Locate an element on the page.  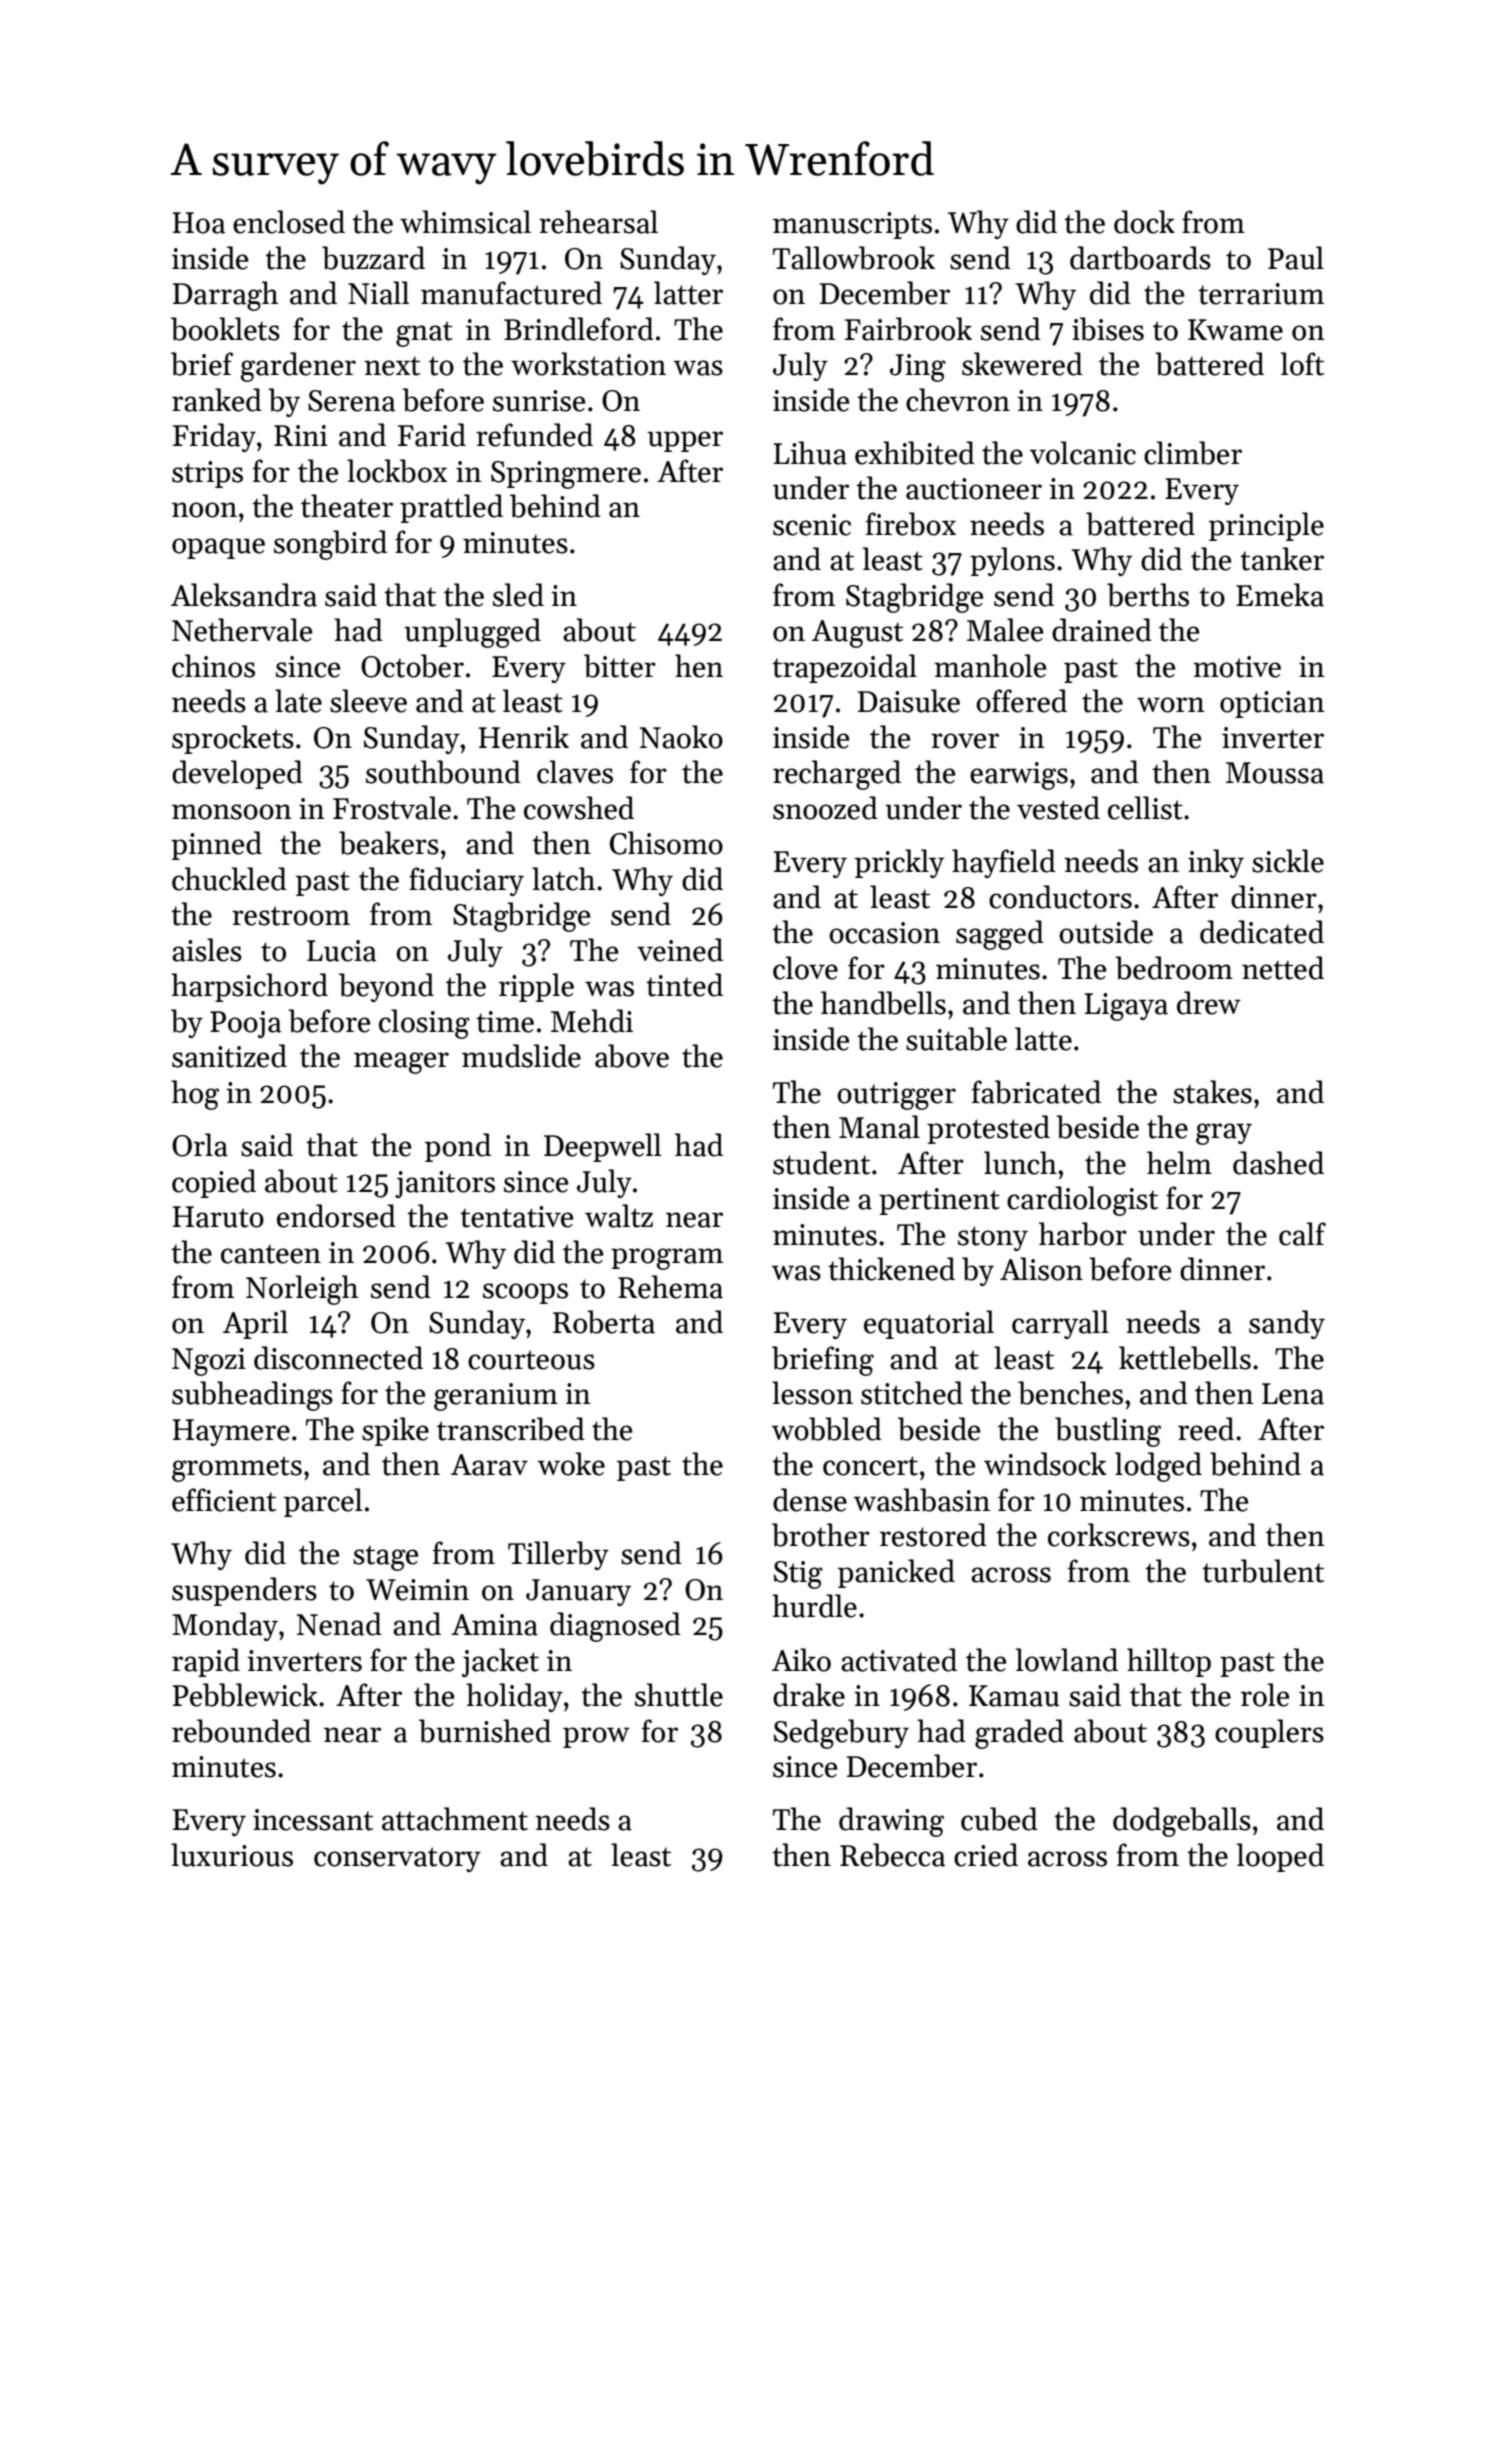
pinned is located at coordinates (216, 845).
